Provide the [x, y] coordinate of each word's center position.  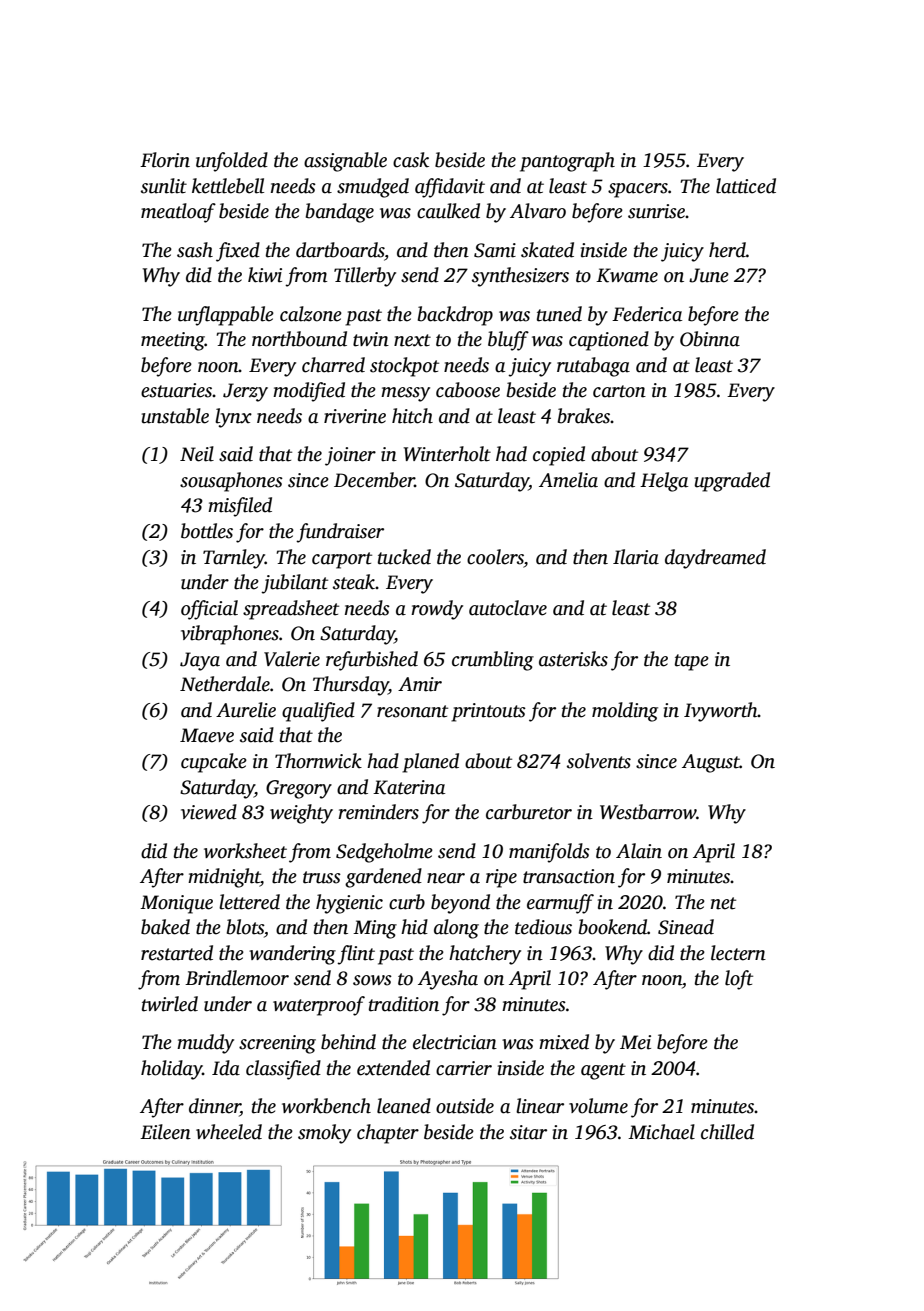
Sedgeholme [384, 853]
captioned [609, 341]
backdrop [455, 316]
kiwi [265, 275]
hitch [412, 416]
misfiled [240, 507]
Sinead [686, 927]
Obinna [710, 339]
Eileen [165, 1132]
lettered [249, 902]
